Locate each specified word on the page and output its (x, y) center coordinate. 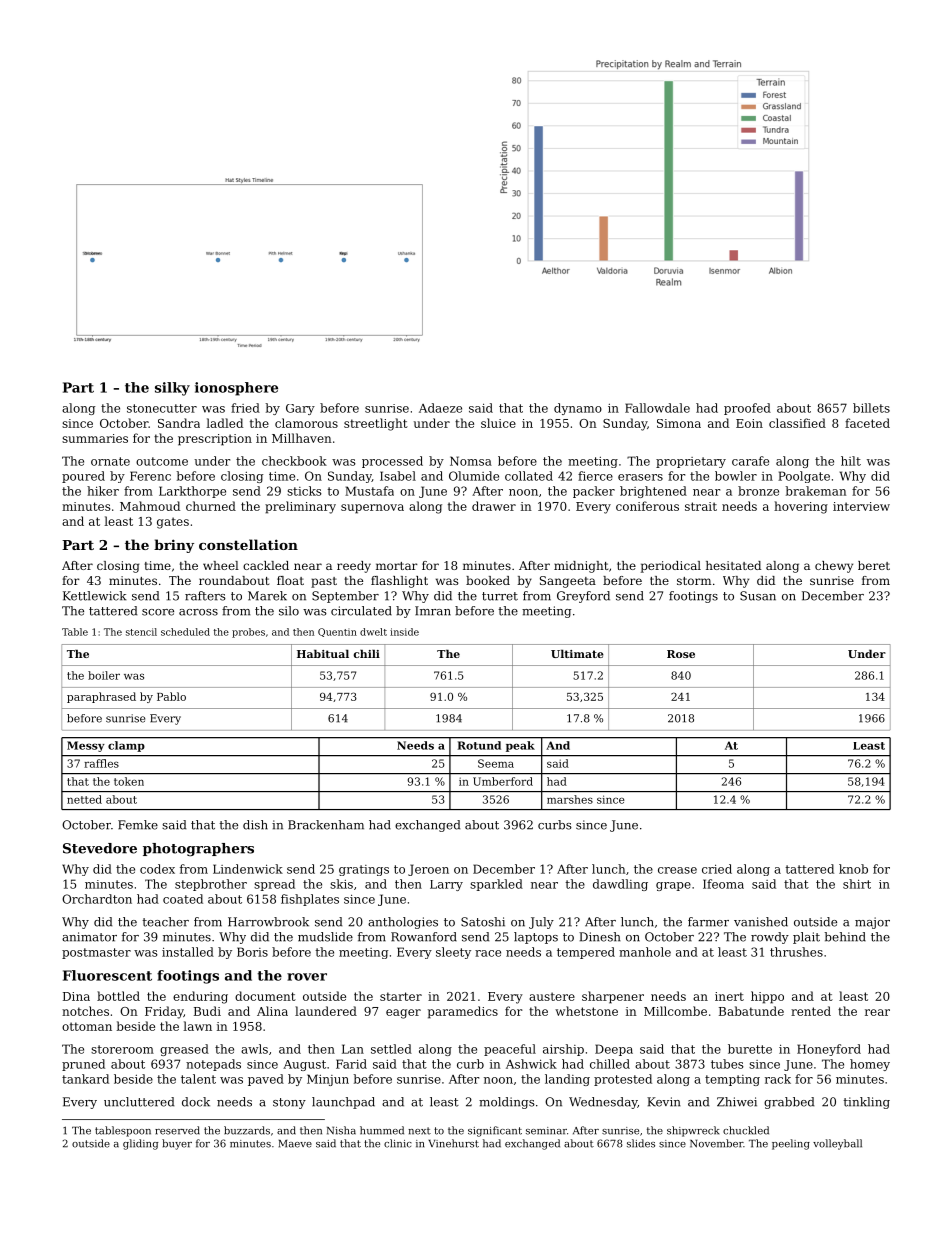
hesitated (733, 565)
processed (392, 462)
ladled (224, 423)
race (488, 953)
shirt (857, 884)
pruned (83, 1065)
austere (552, 996)
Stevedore (100, 848)
